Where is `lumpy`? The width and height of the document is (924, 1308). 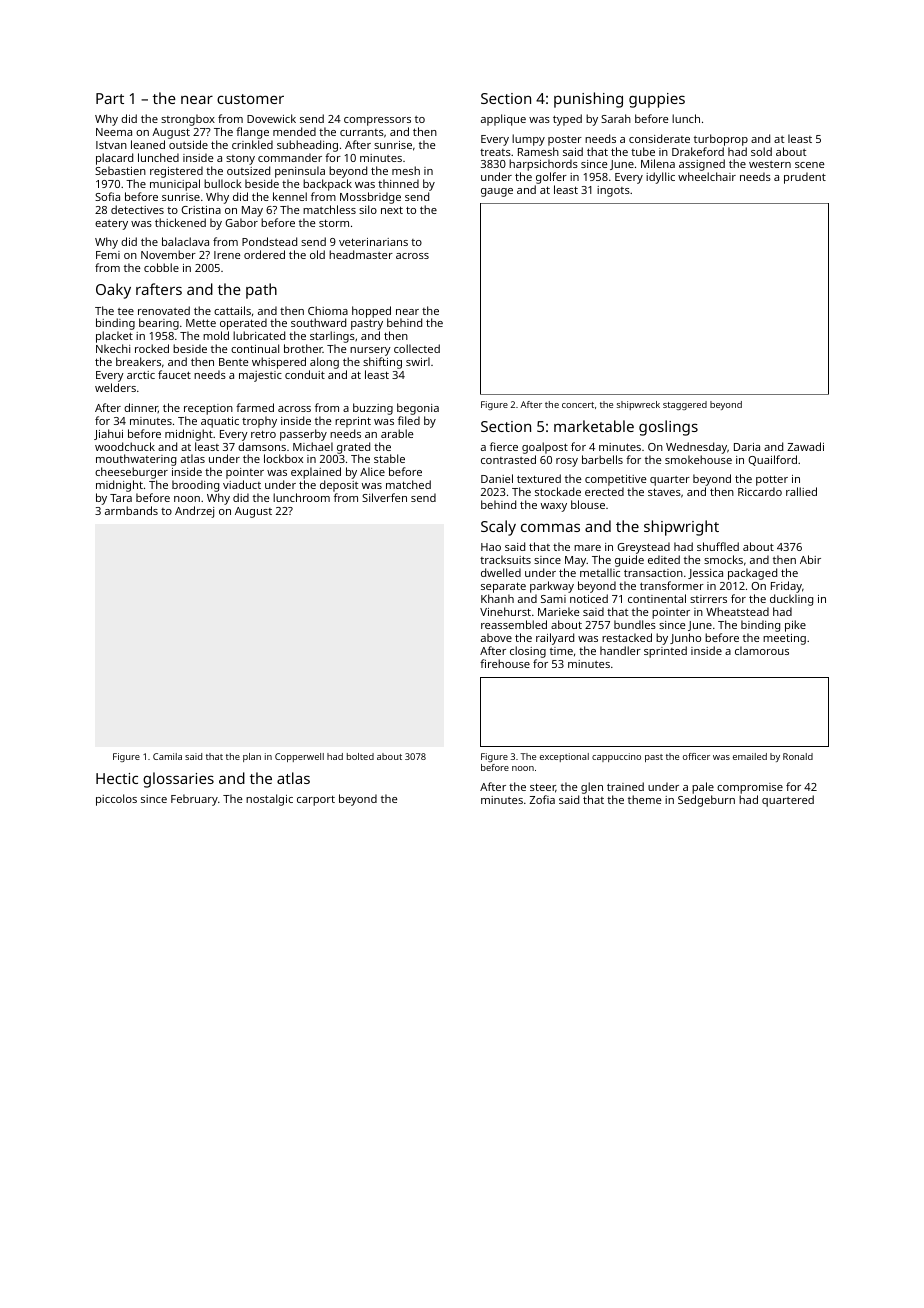 lumpy is located at coordinates (528, 140).
